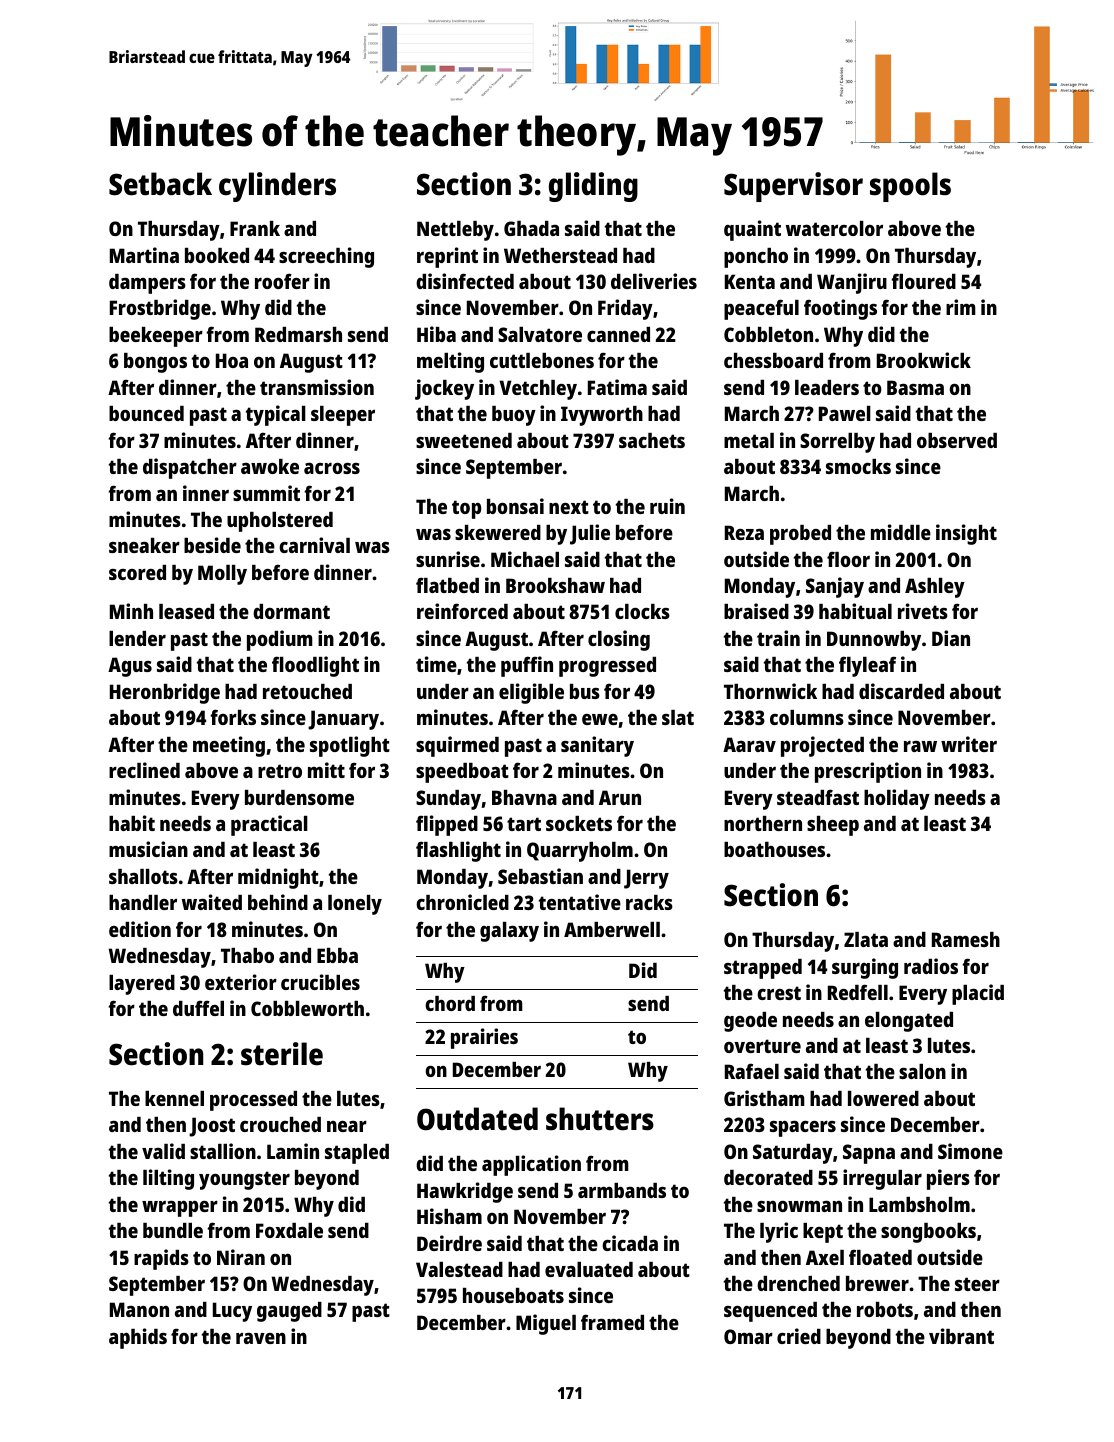  What do you see at coordinates (269, 825) in the screenshot?
I see `practical` at bounding box center [269, 825].
